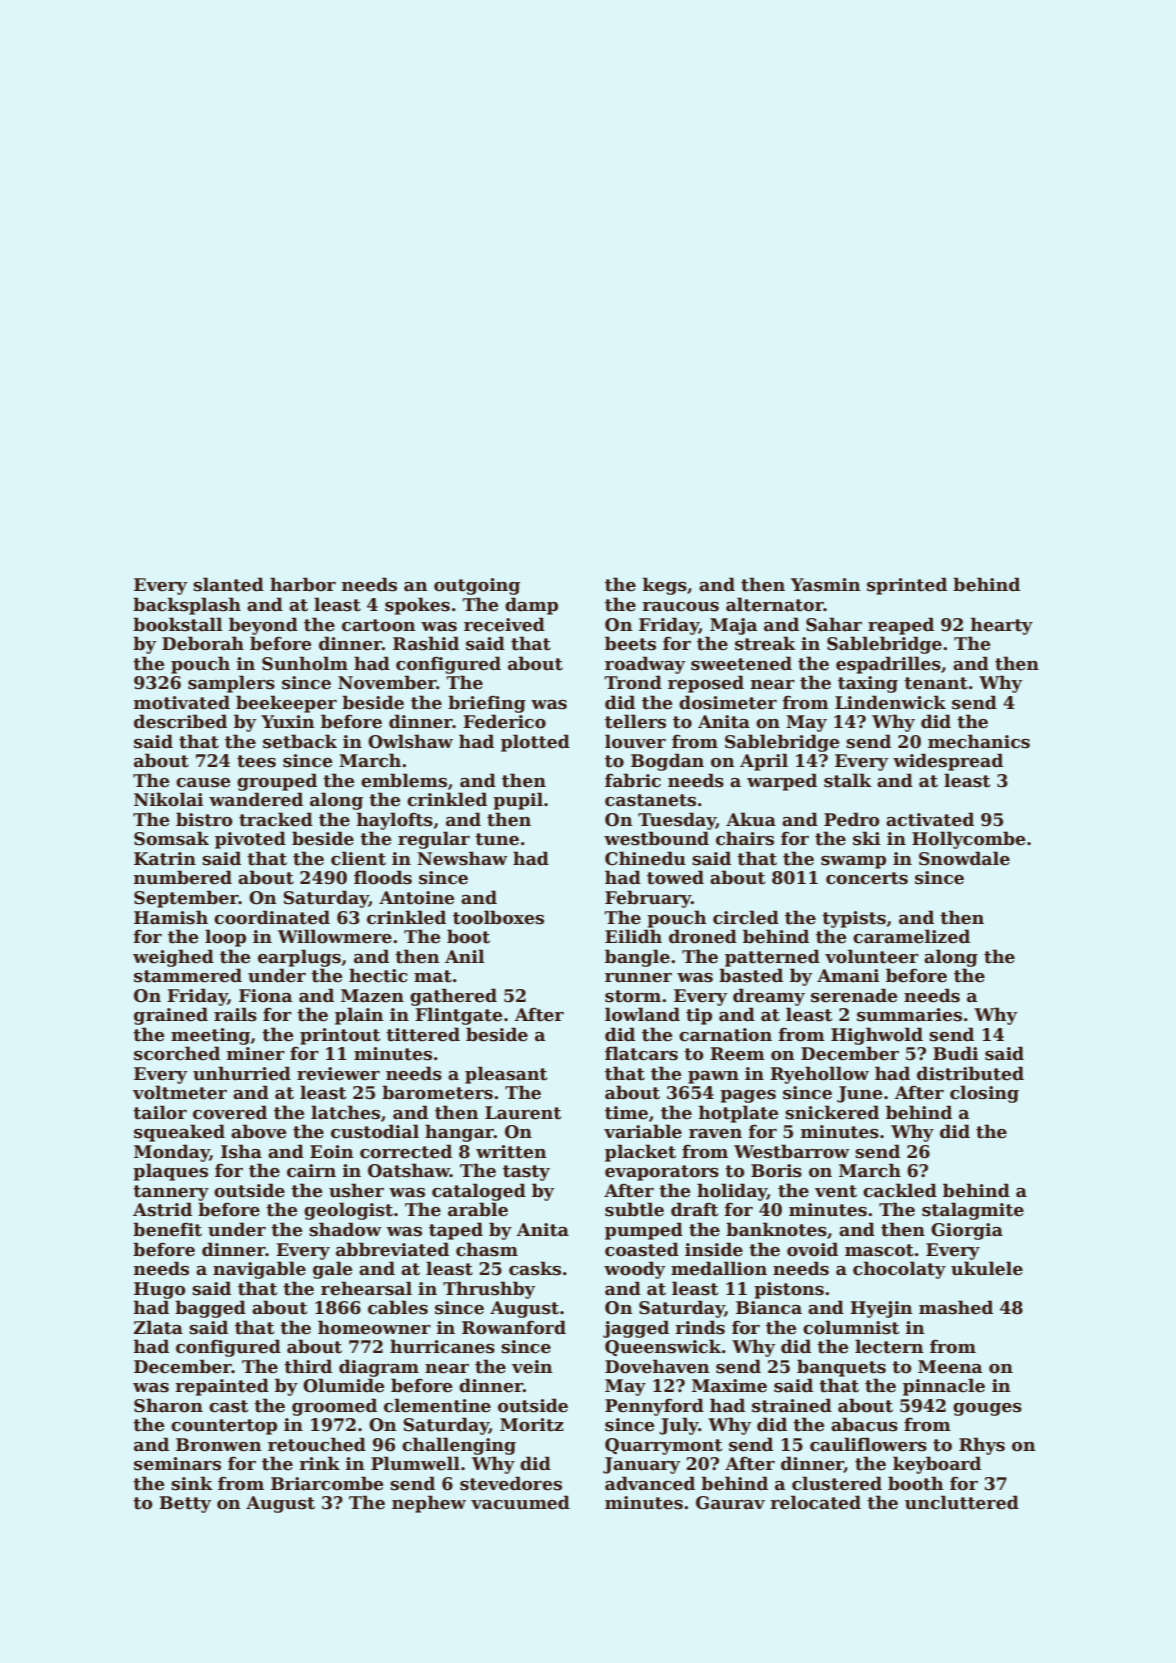  What do you see at coordinates (477, 586) in the document?
I see `outgoing` at bounding box center [477, 586].
